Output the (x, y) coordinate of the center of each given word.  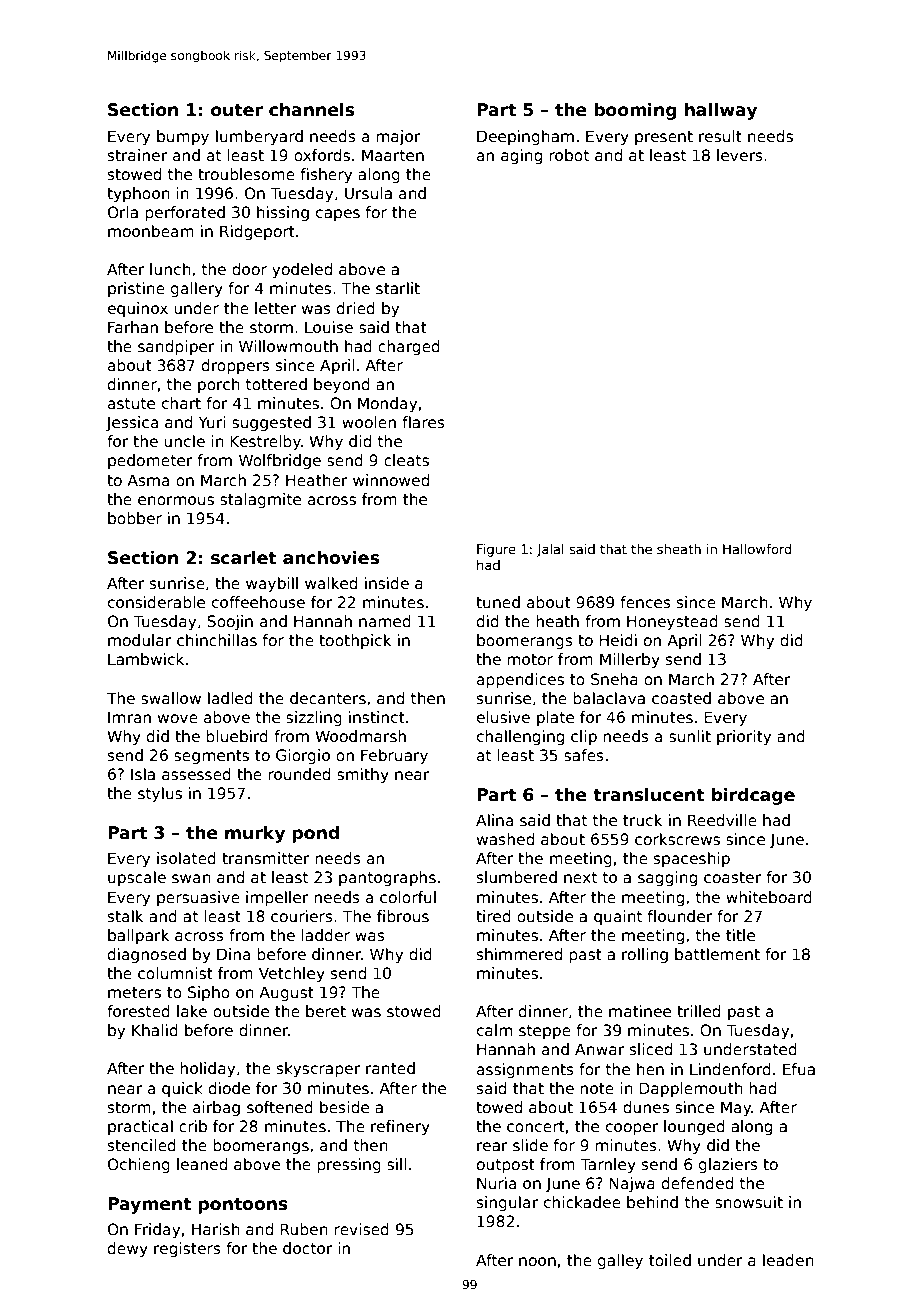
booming (635, 111)
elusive (503, 717)
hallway (721, 111)
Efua (799, 1069)
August (286, 993)
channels (311, 110)
